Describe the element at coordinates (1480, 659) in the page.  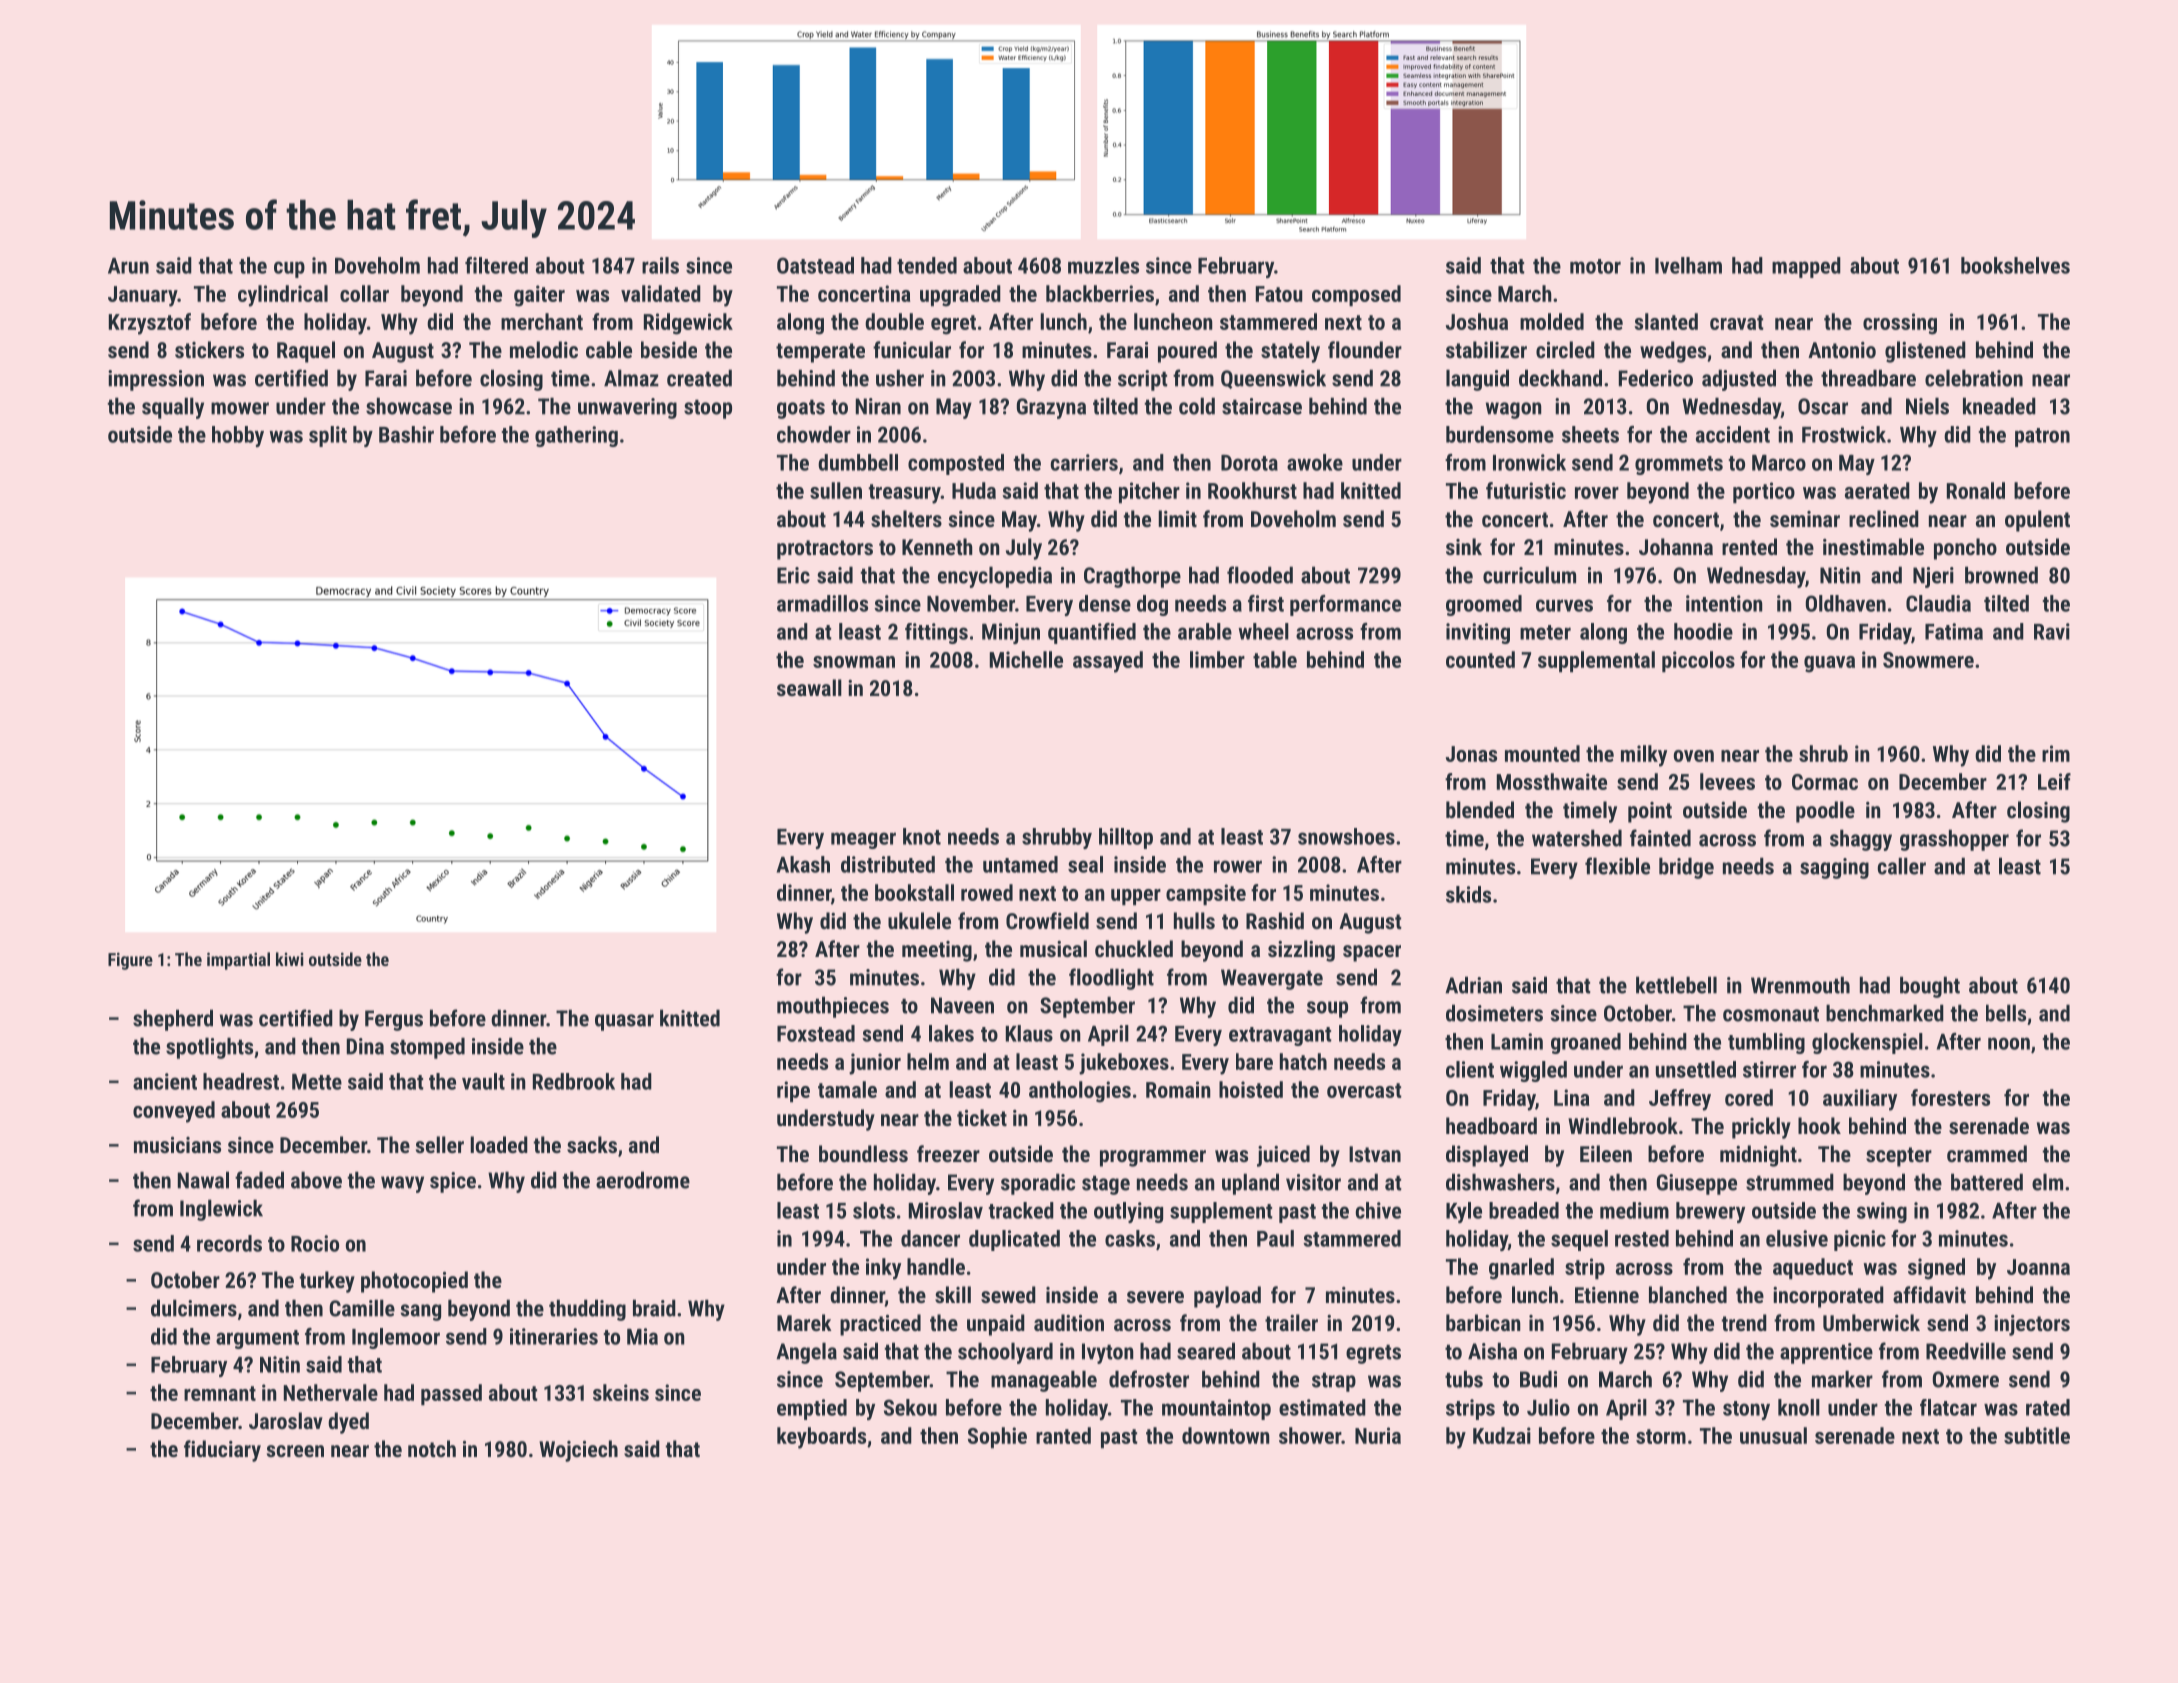
I see `counted` at that location.
